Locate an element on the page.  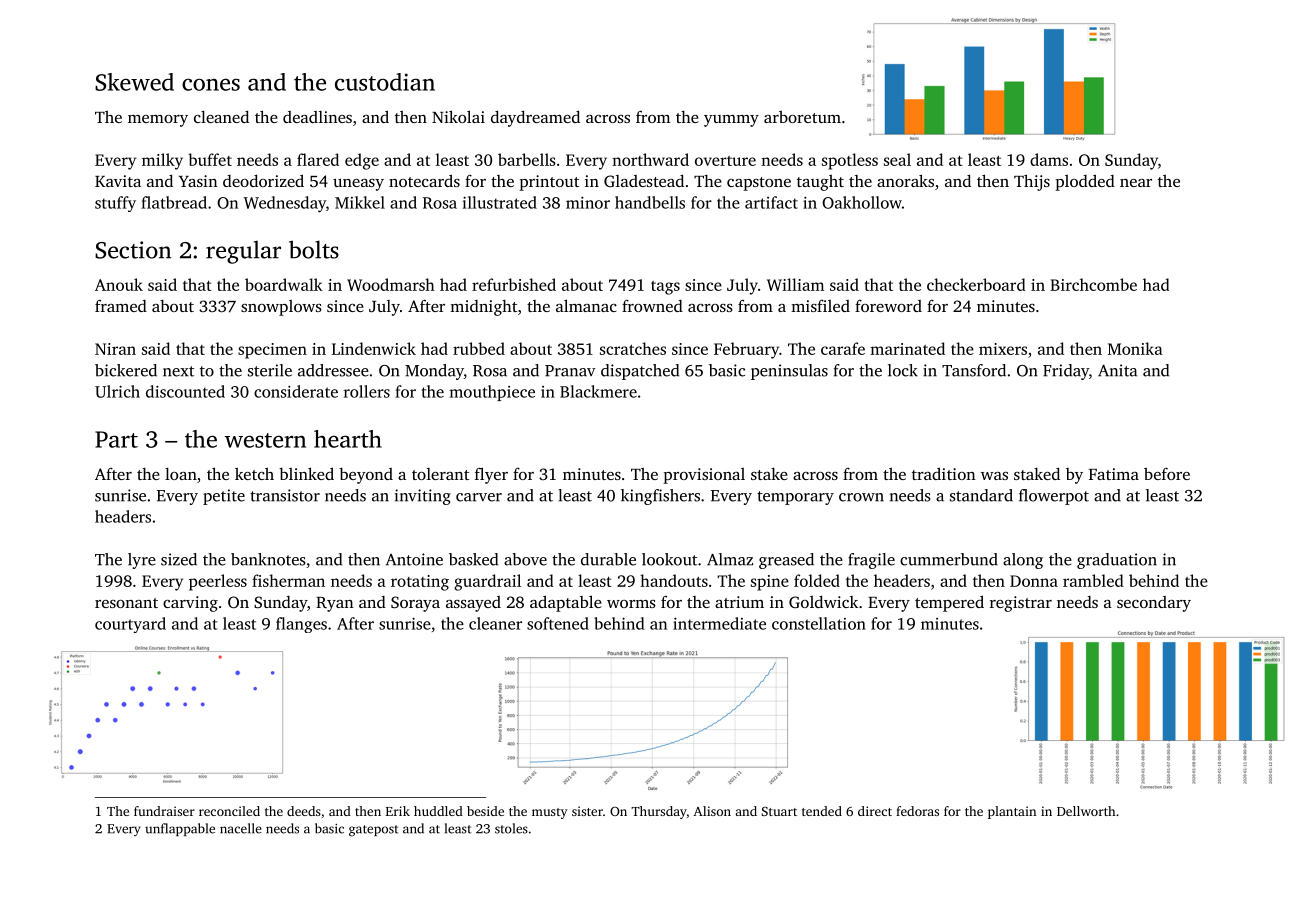
carver is located at coordinates (479, 497).
